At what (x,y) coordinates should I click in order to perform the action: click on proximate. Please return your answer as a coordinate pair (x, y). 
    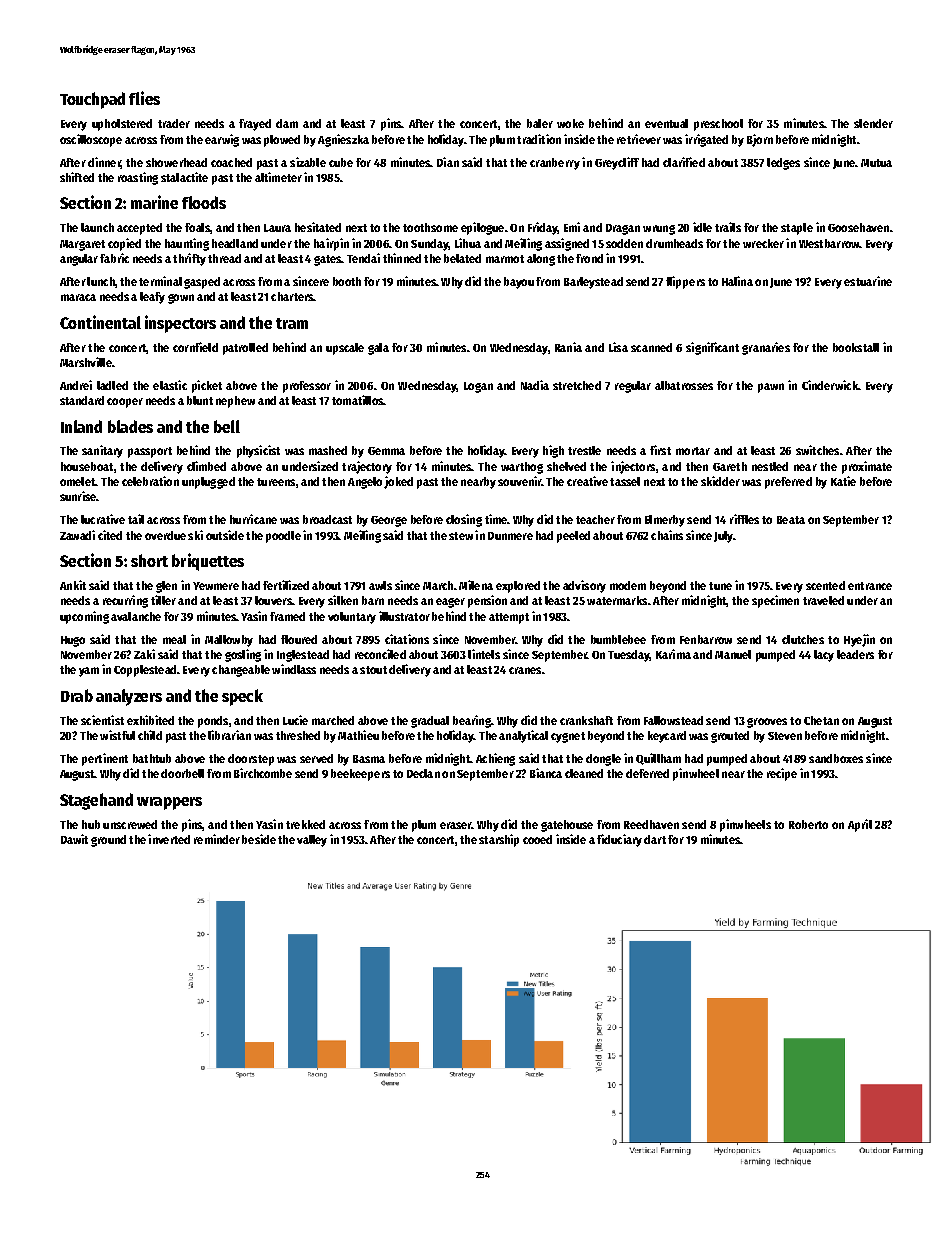
    Looking at the image, I should click on (867, 467).
